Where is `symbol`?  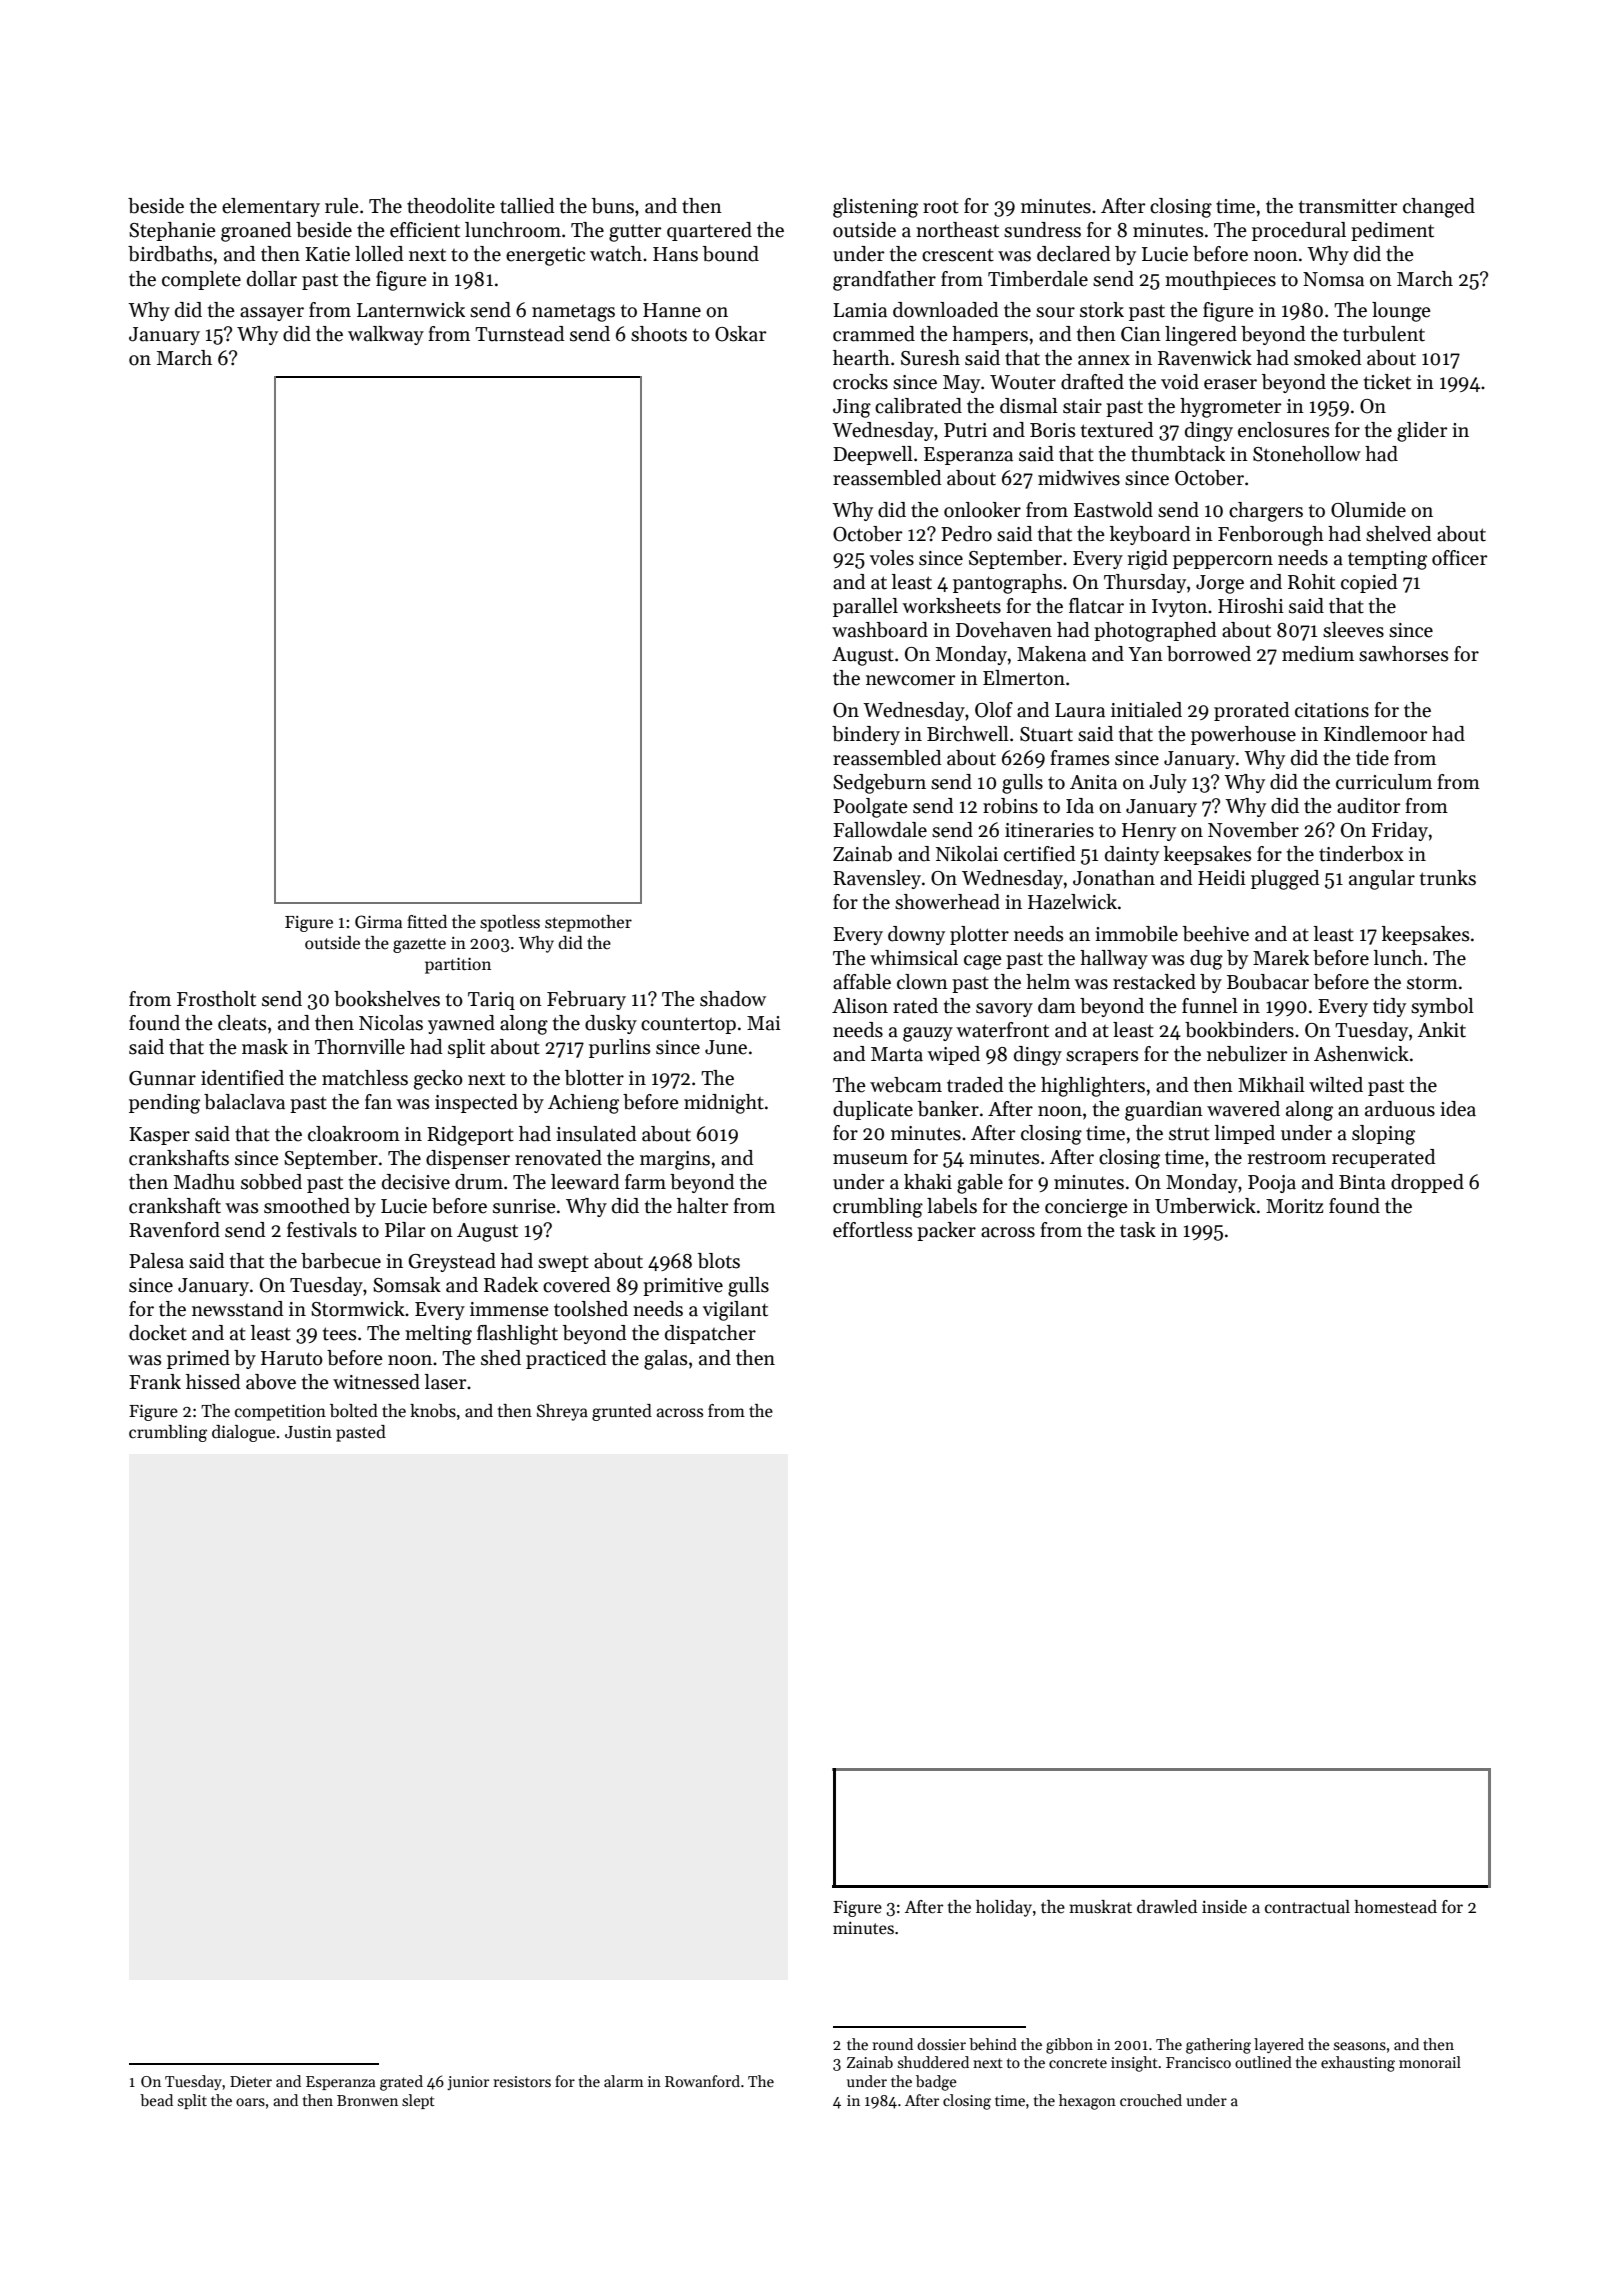 symbol is located at coordinates (1442, 1007).
